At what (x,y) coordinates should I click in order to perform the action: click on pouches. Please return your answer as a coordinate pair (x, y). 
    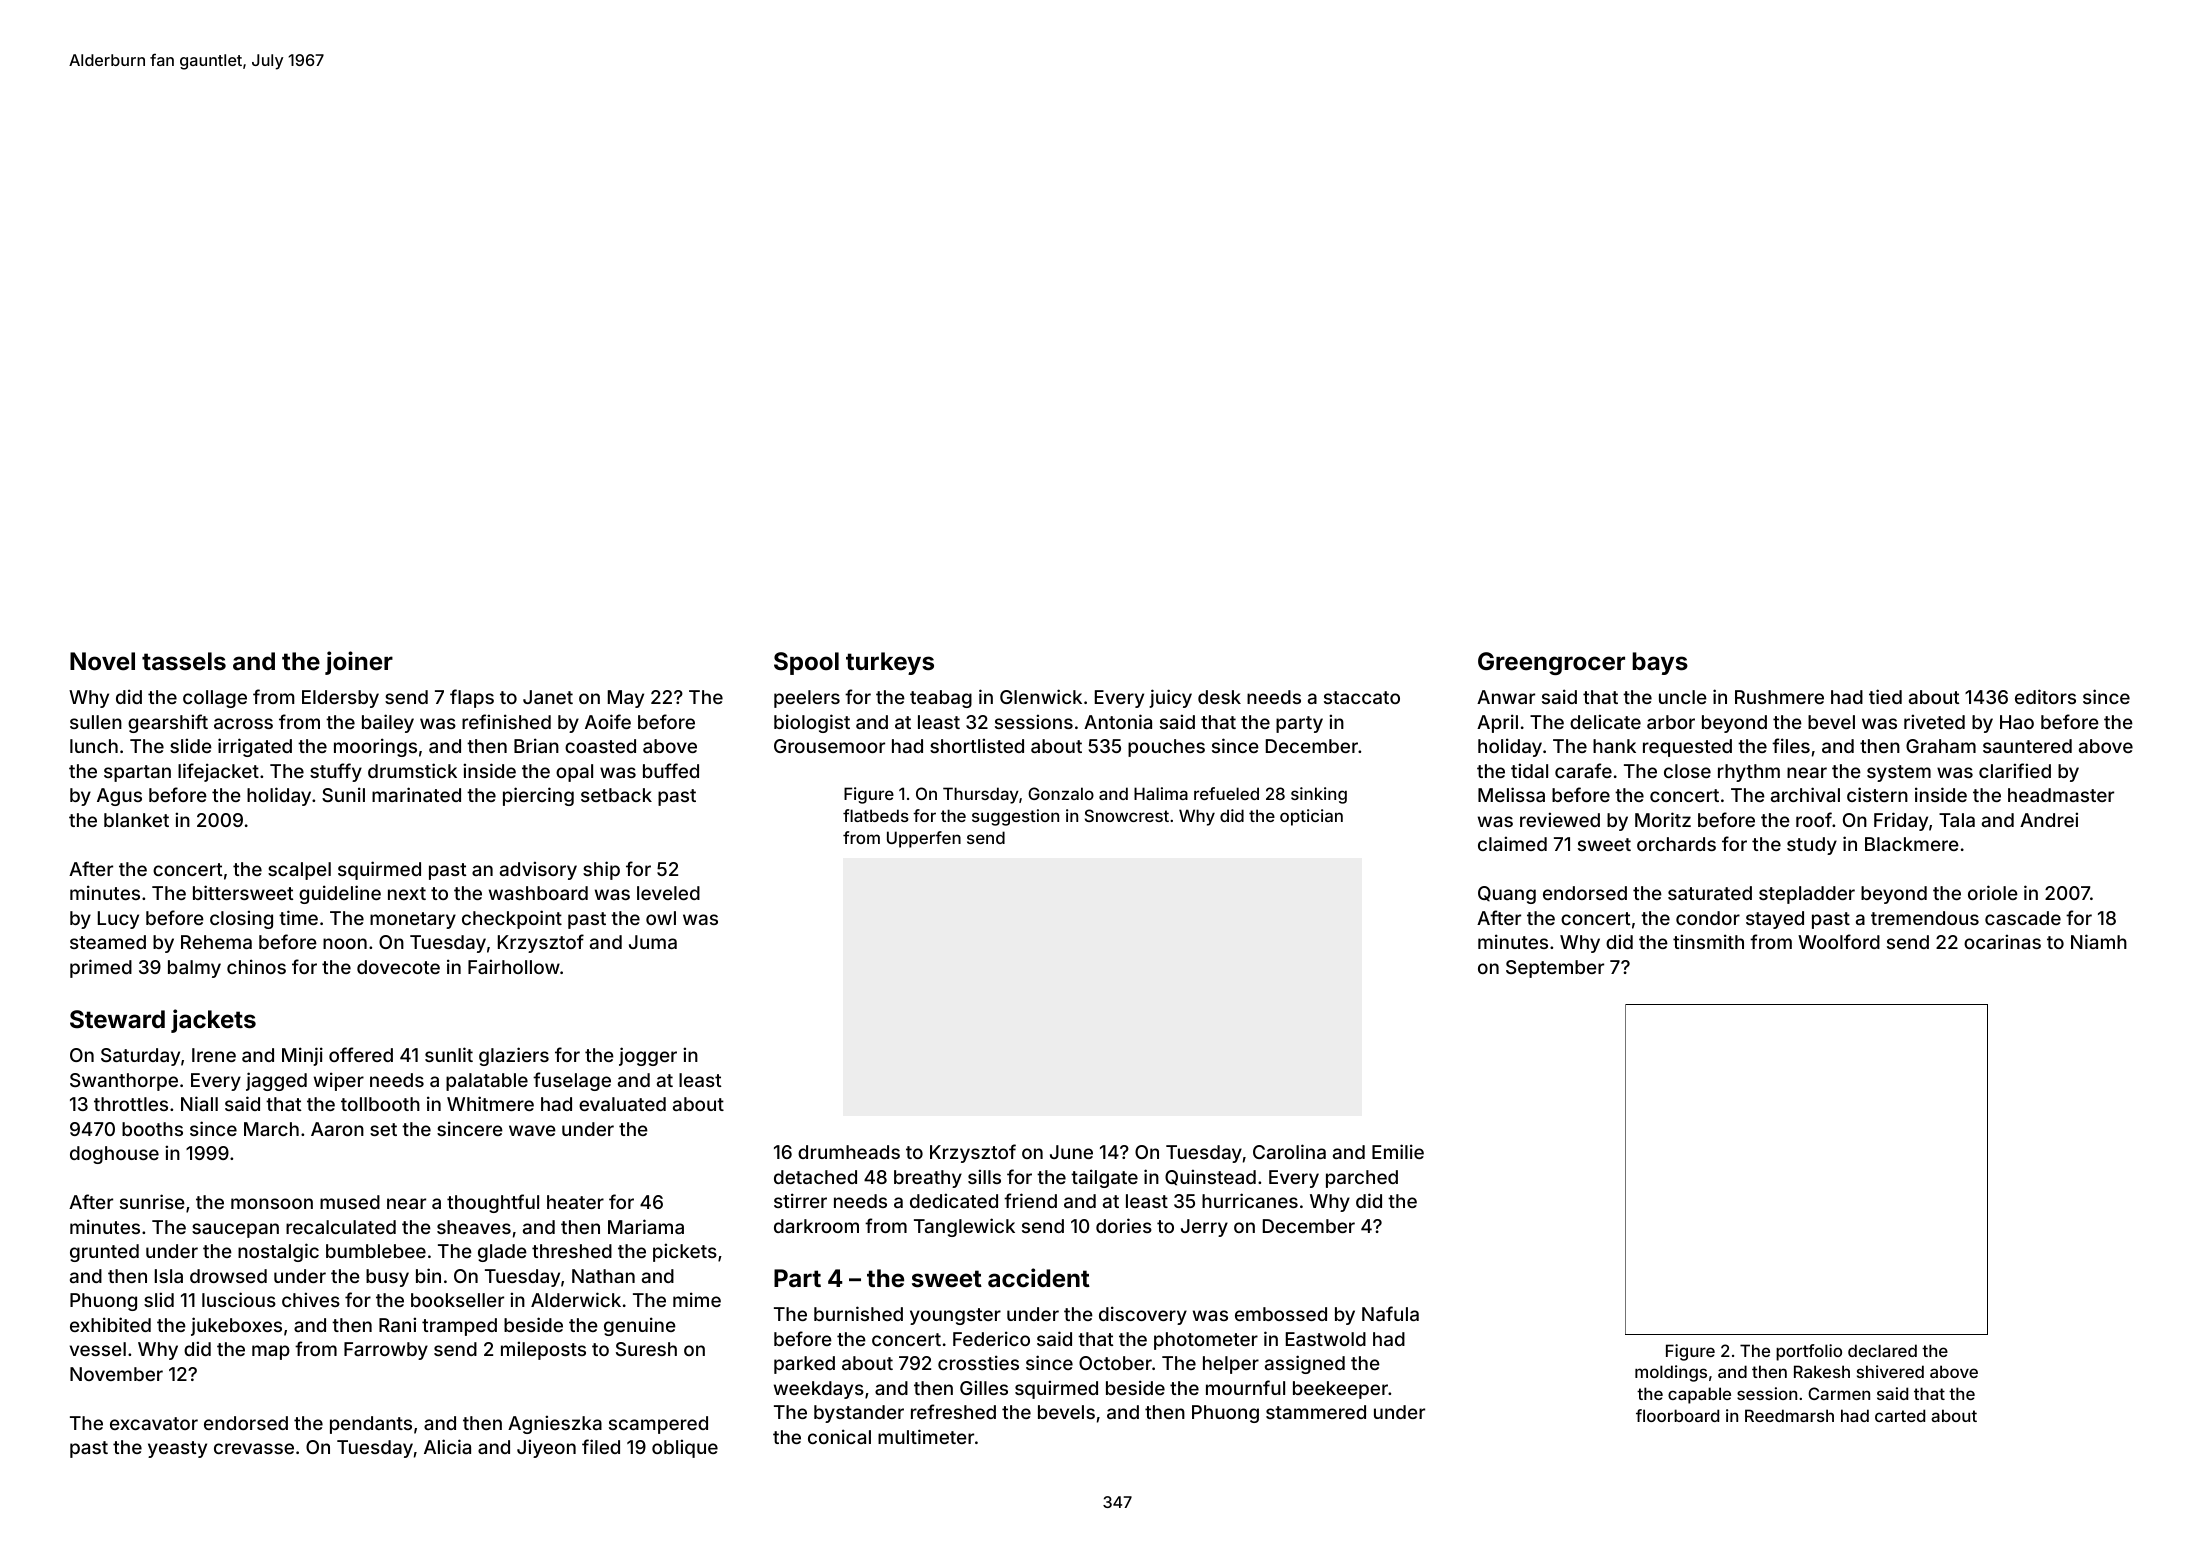
    Looking at the image, I should click on (1166, 748).
